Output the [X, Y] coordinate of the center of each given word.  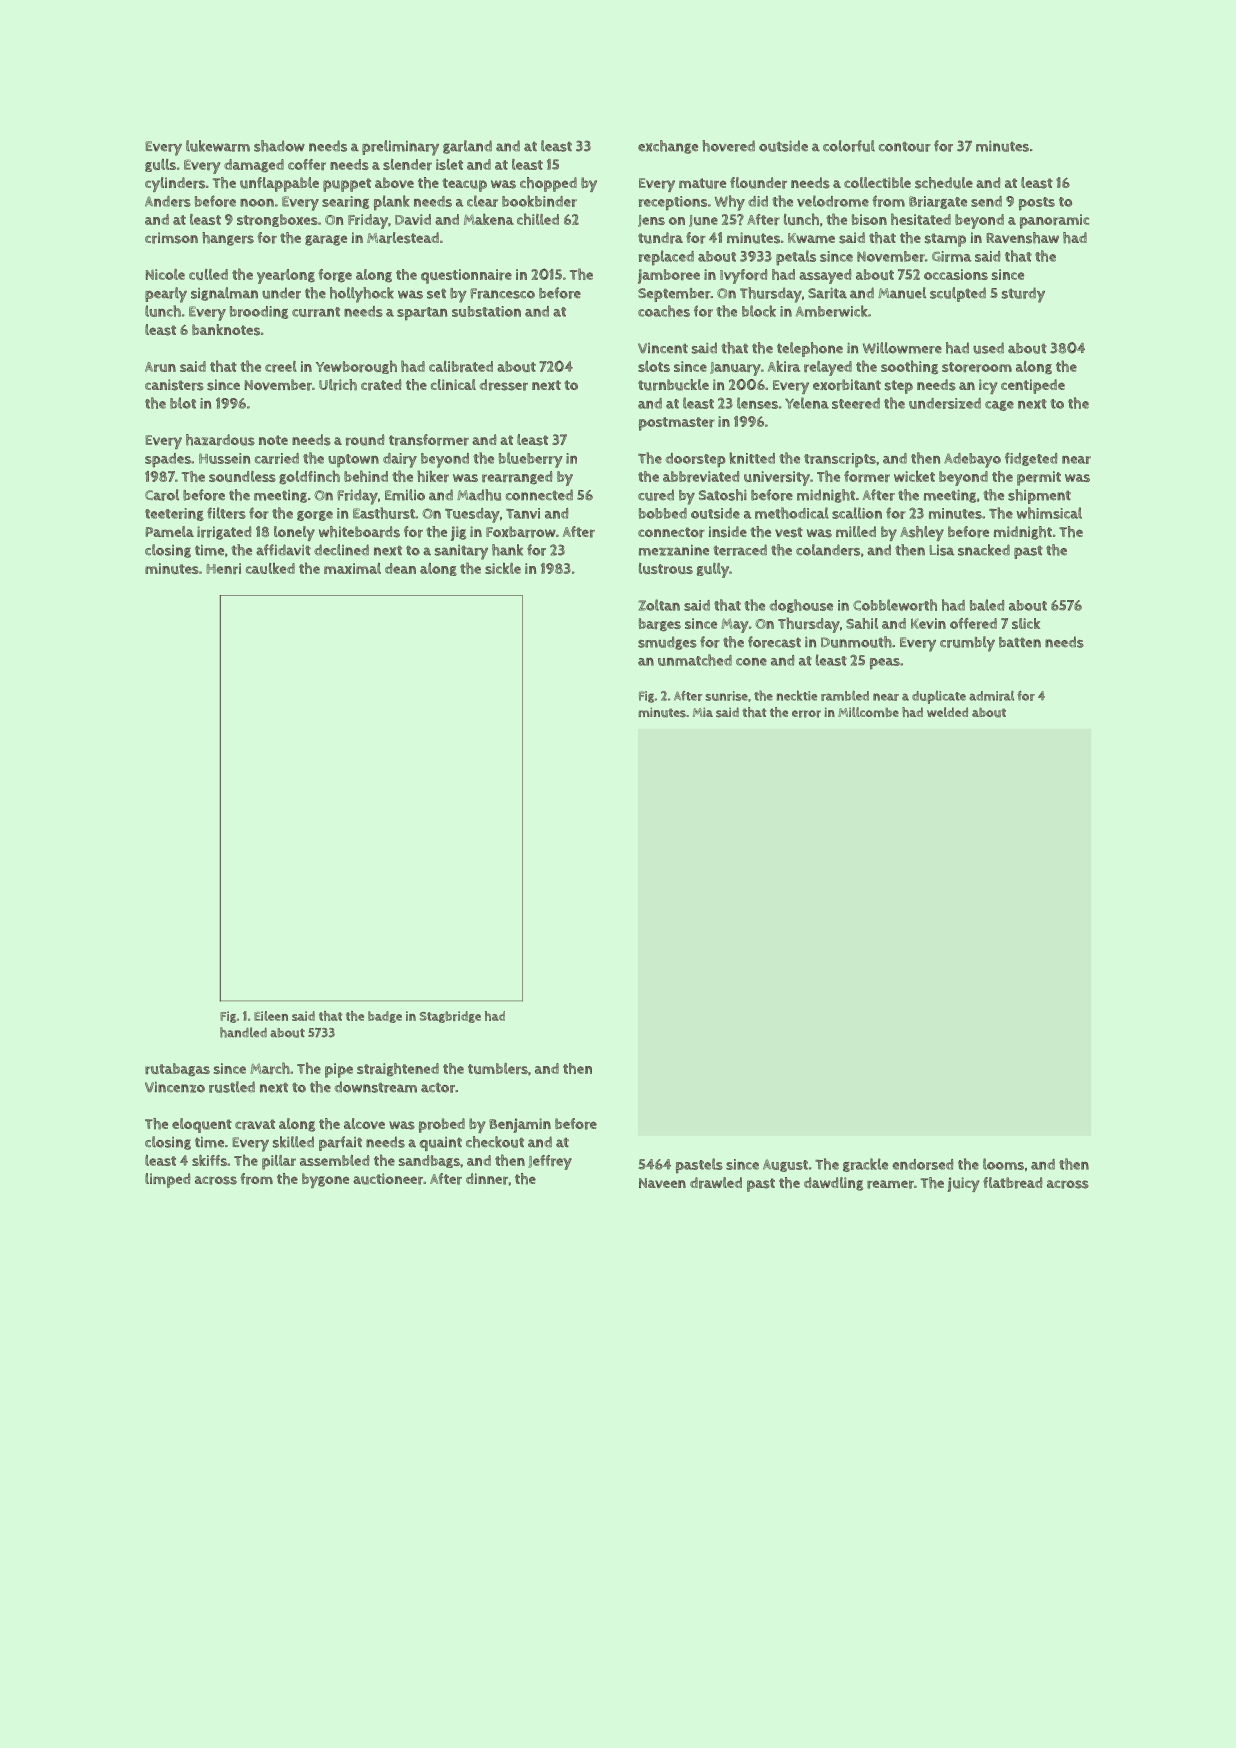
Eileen [271, 1016]
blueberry [531, 460]
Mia [703, 712]
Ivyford [743, 276]
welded [947, 712]
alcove [364, 1123]
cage [999, 406]
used [988, 348]
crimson [171, 238]
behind [366, 476]
